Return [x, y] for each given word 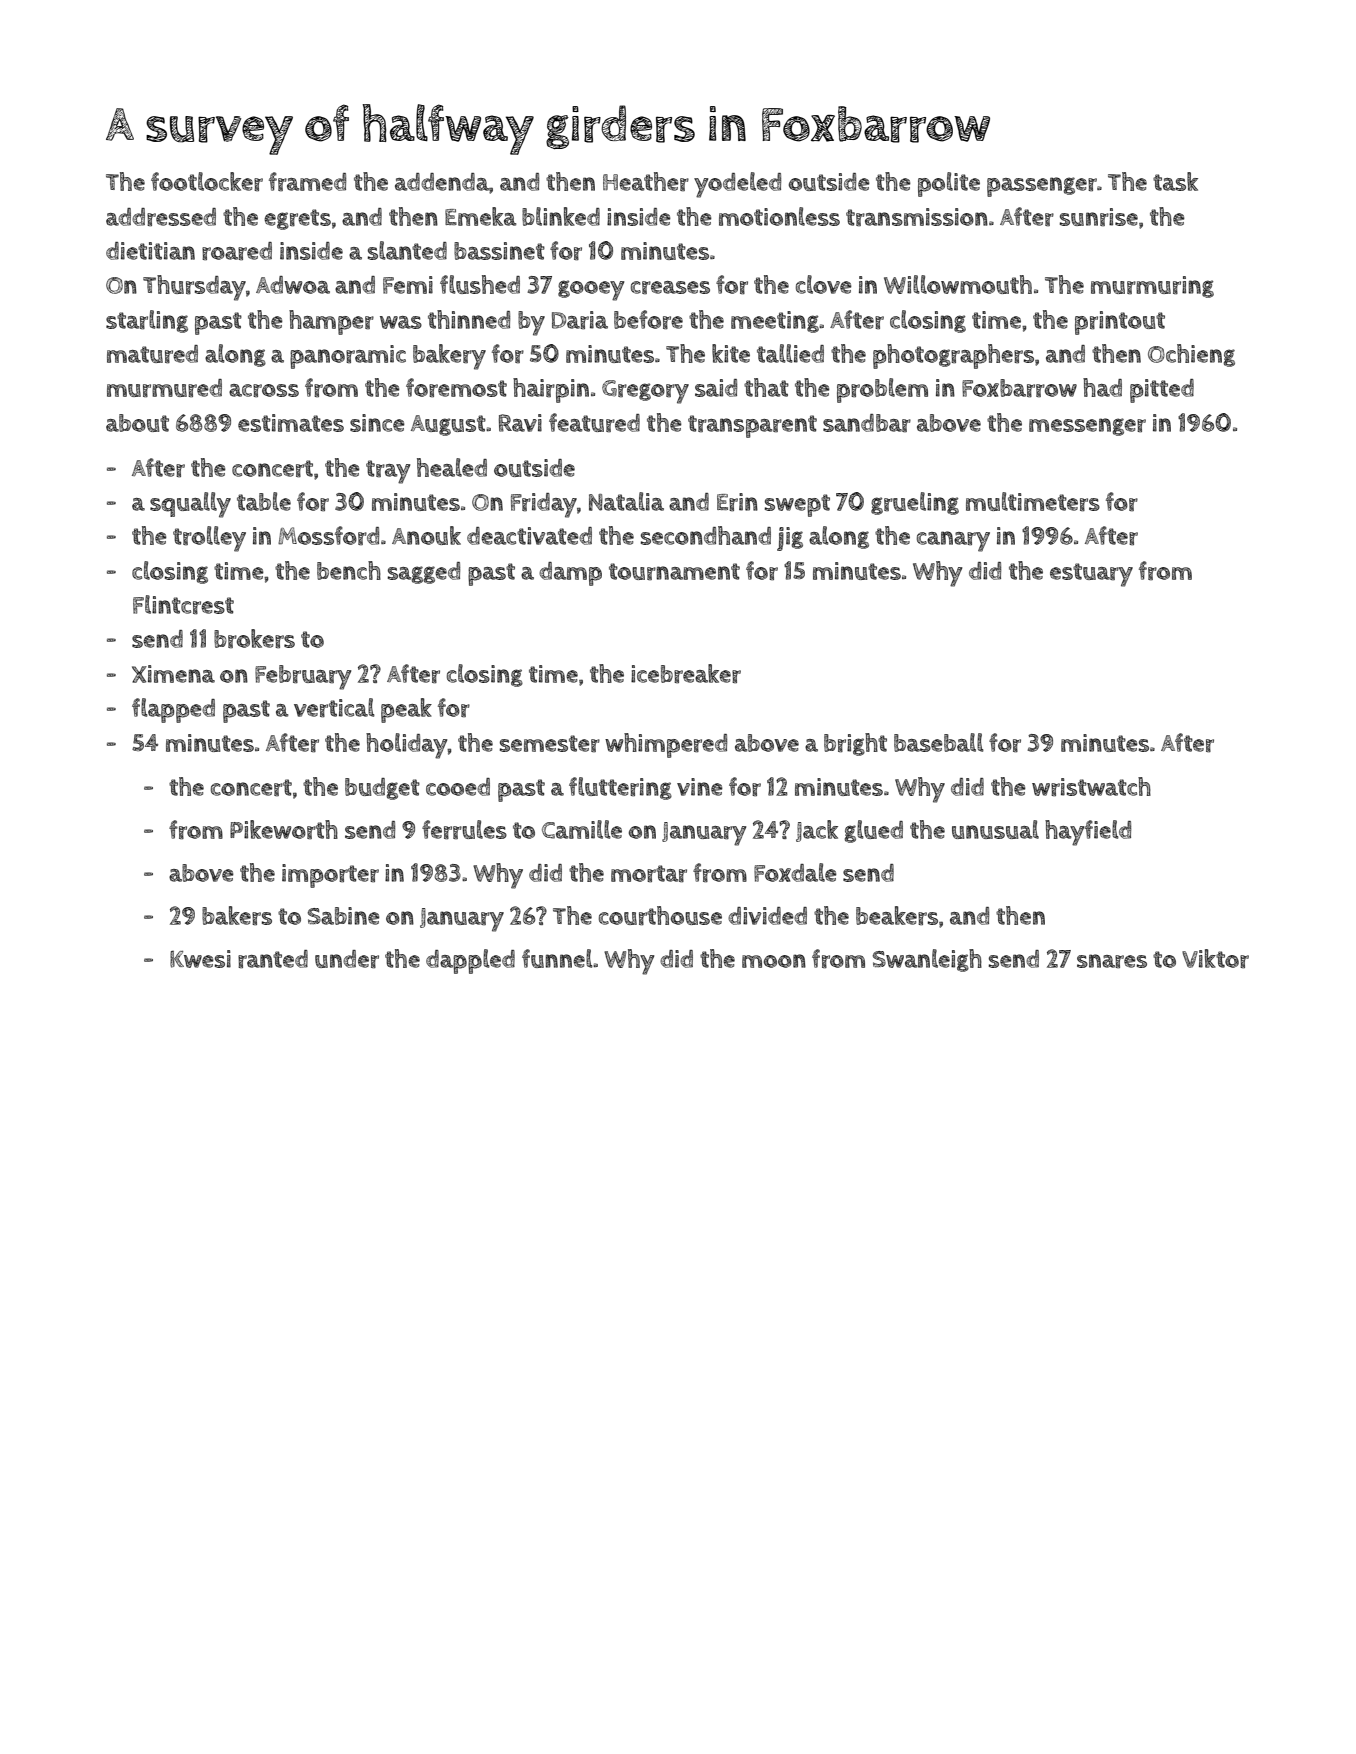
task [1175, 181]
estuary [1091, 575]
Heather [646, 181]
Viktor [1215, 959]
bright [855, 744]
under [347, 959]
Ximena [173, 674]
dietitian [150, 251]
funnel [557, 958]
